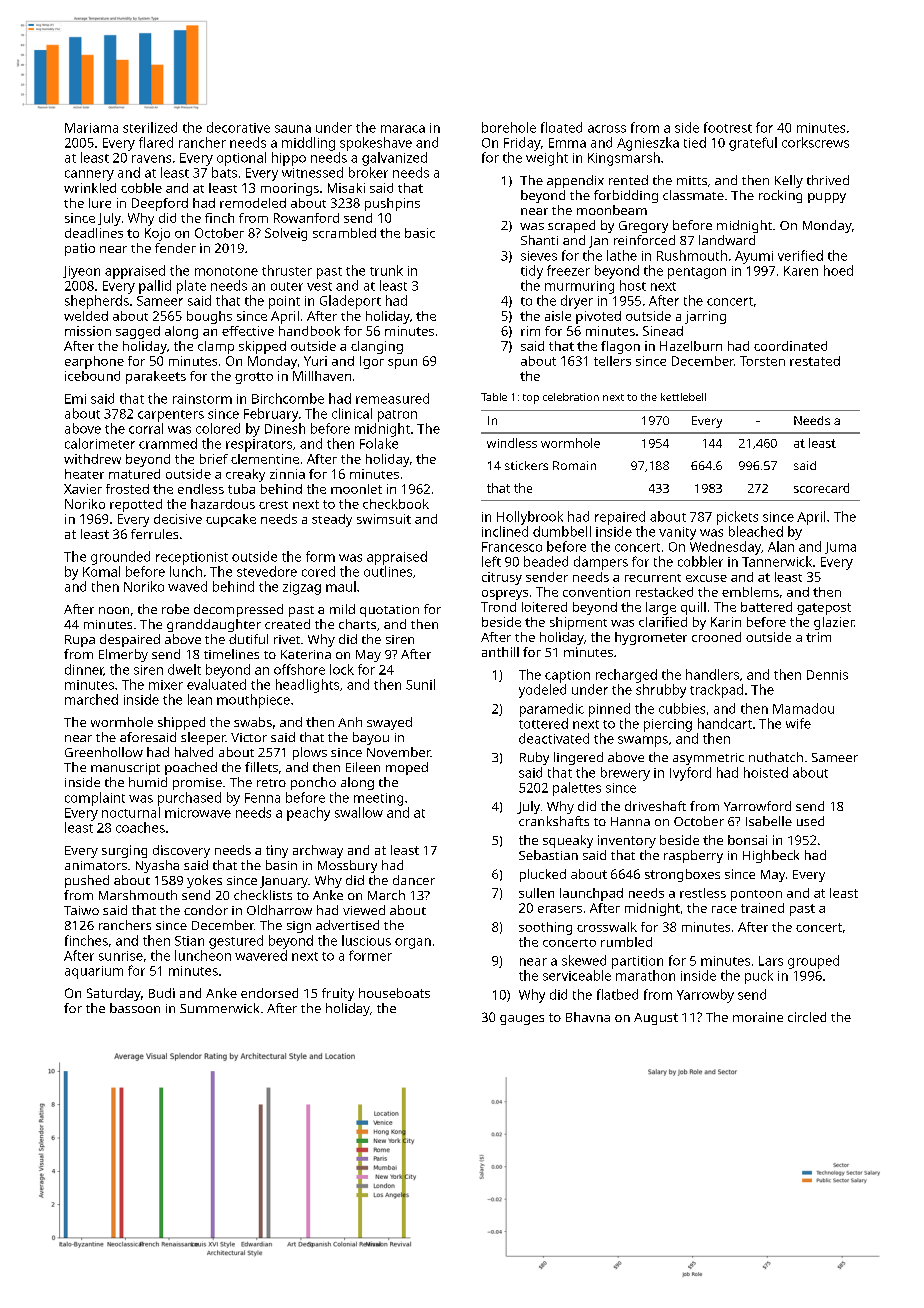 The width and height of the image is (924, 1308). What do you see at coordinates (547, 159) in the image?
I see `weight` at bounding box center [547, 159].
